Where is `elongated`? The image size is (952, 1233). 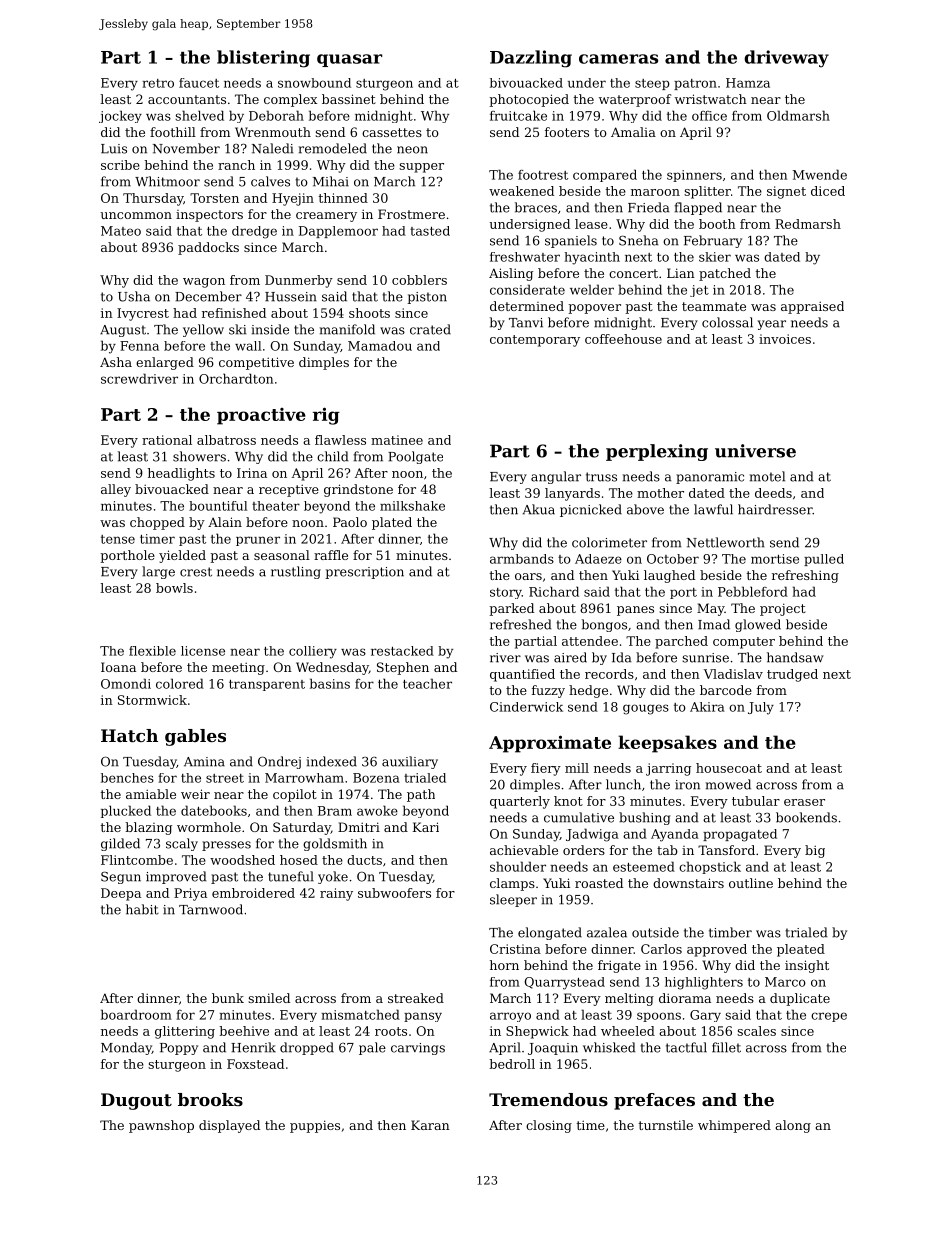 elongated is located at coordinates (550, 933).
